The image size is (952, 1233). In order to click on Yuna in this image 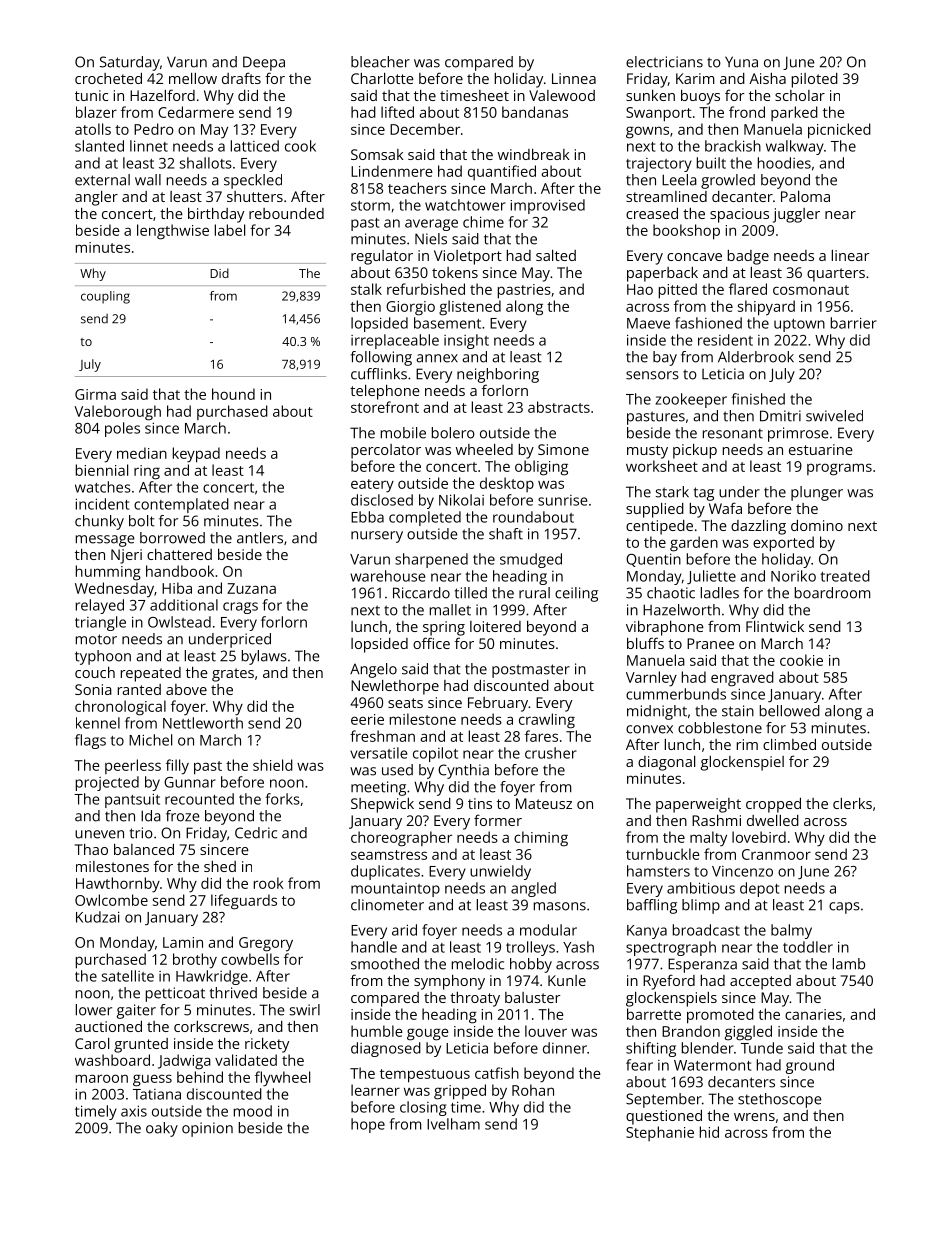, I will do `click(741, 62)`.
